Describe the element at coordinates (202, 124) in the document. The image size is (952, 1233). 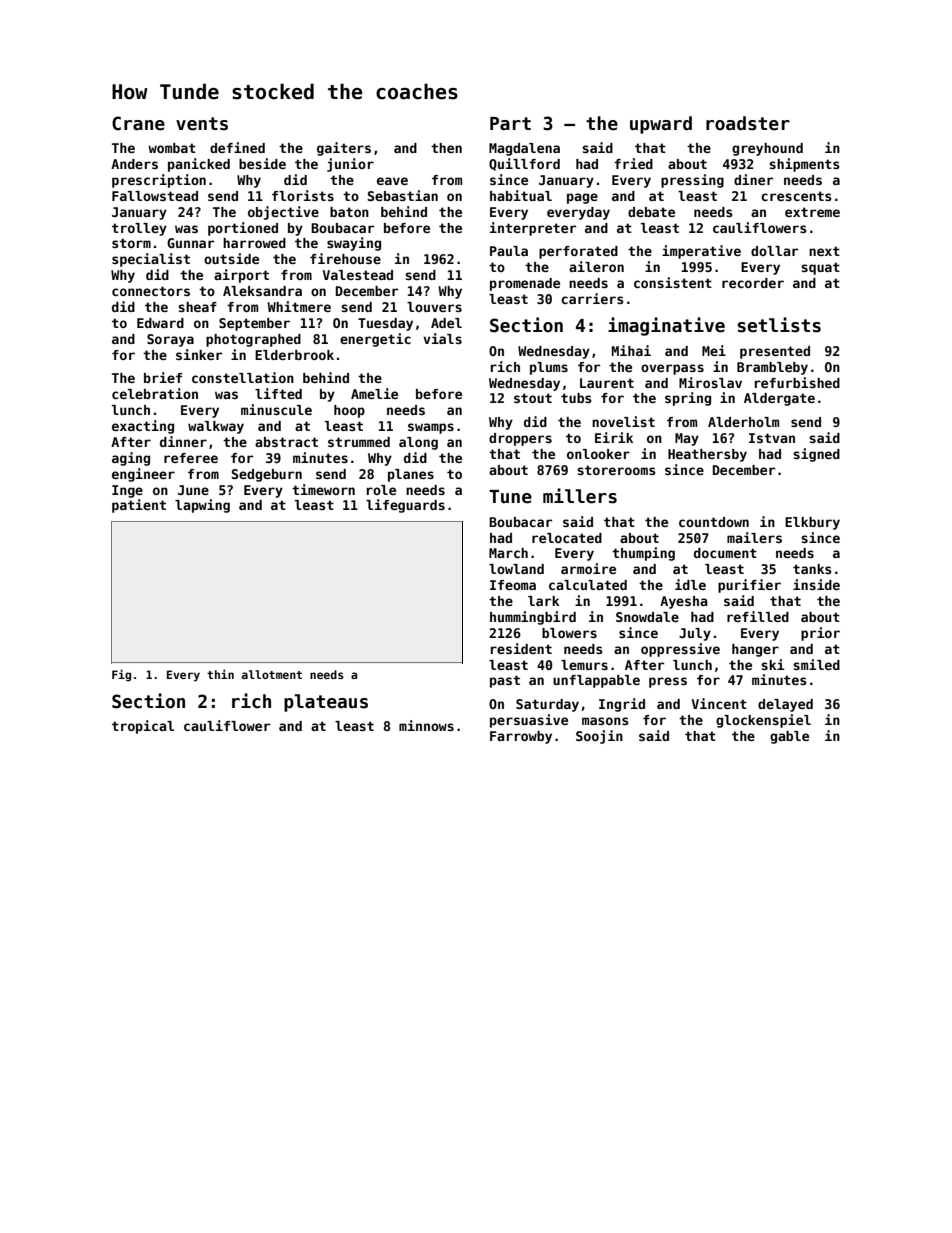
I see `vents` at that location.
